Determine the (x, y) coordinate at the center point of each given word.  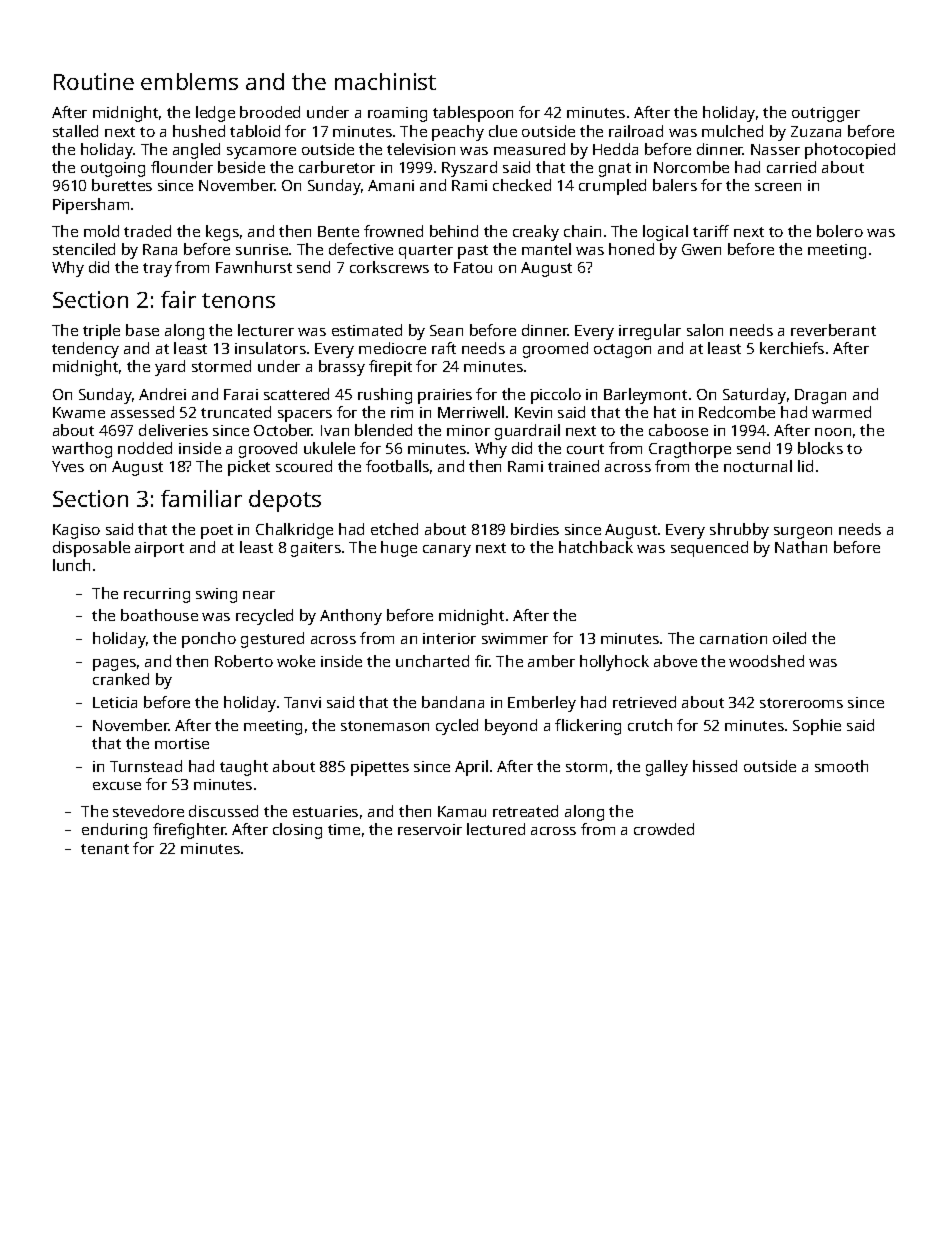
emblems (189, 81)
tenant (105, 849)
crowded (664, 829)
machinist (385, 81)
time (344, 829)
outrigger (826, 114)
